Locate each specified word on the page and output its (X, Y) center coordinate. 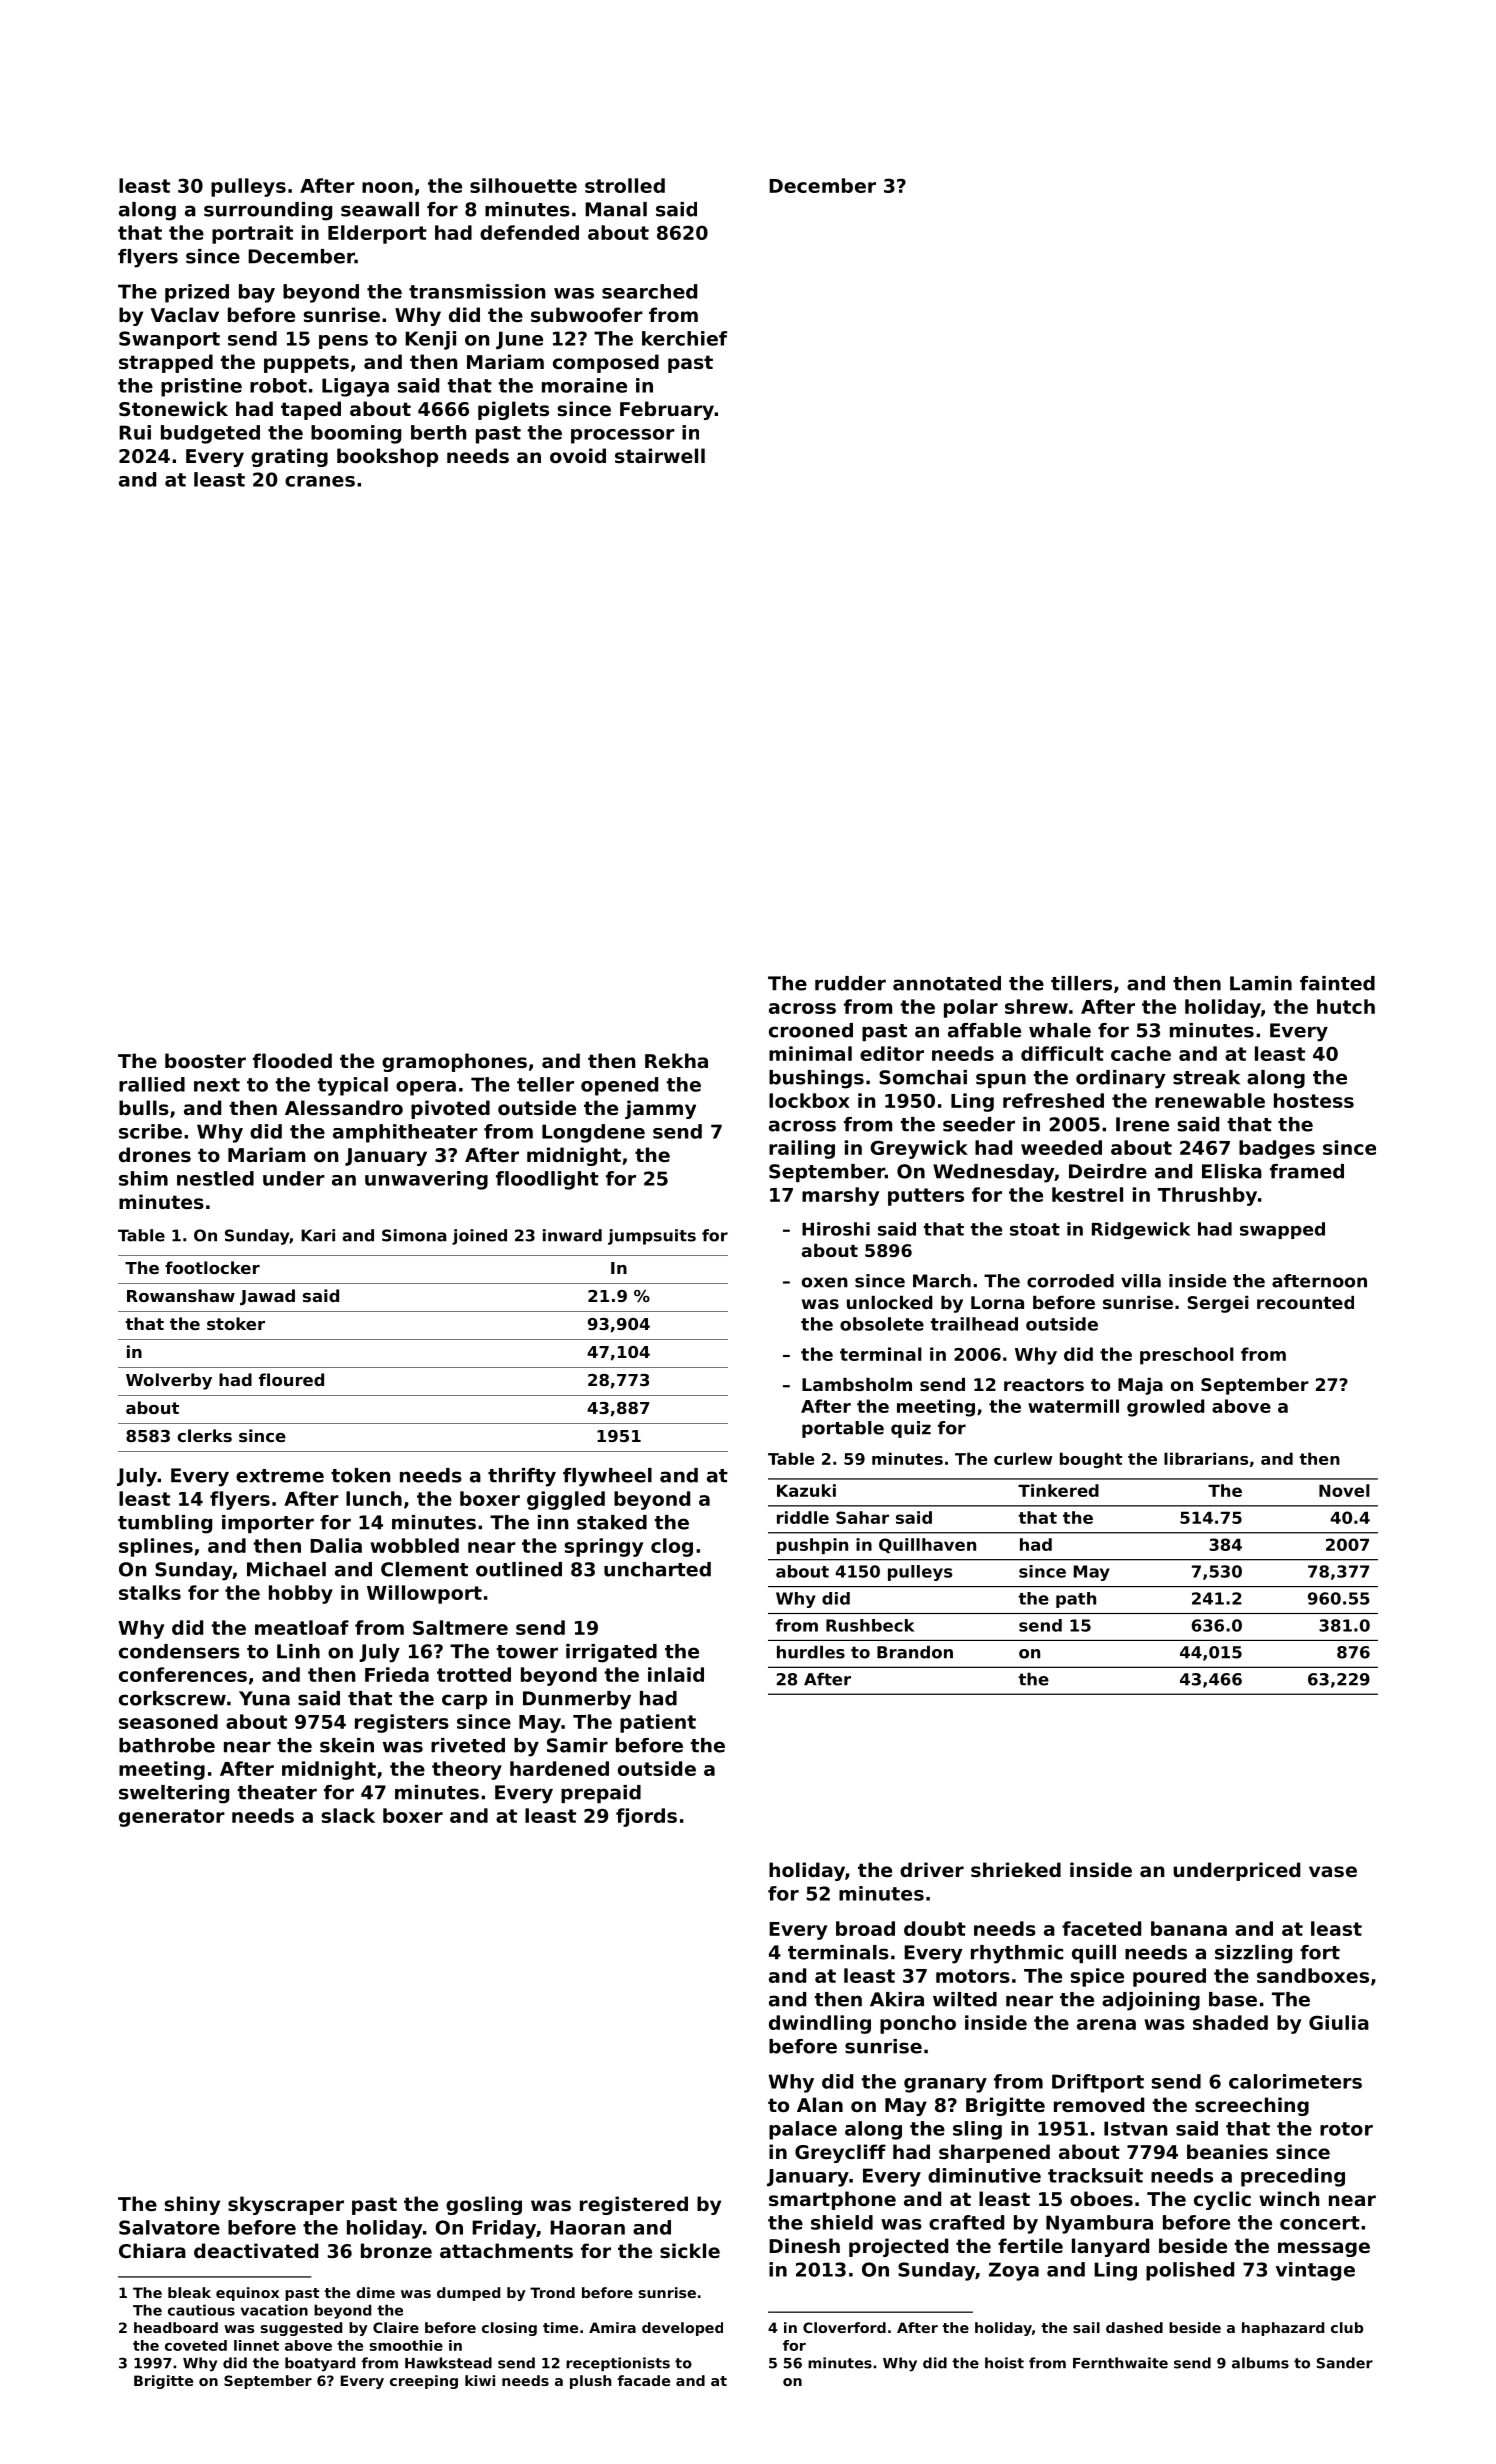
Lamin (1261, 983)
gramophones (454, 1062)
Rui (135, 432)
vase (1333, 1871)
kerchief (684, 338)
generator (172, 1818)
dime (375, 2292)
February (667, 410)
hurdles (811, 1652)
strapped (166, 363)
